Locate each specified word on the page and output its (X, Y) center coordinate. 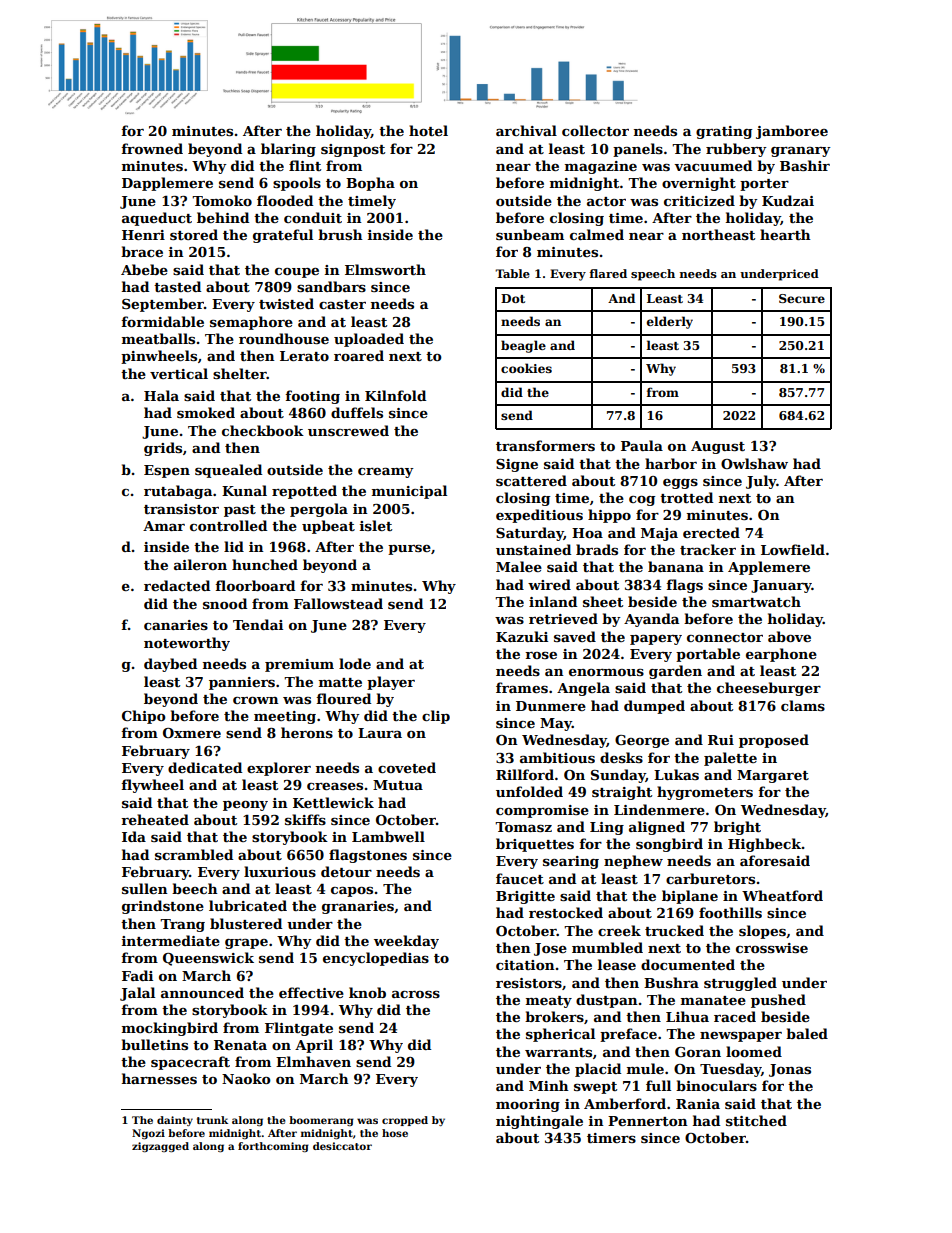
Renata (240, 1045)
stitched (756, 1120)
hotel (428, 130)
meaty (549, 1002)
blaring (288, 150)
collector (595, 130)
